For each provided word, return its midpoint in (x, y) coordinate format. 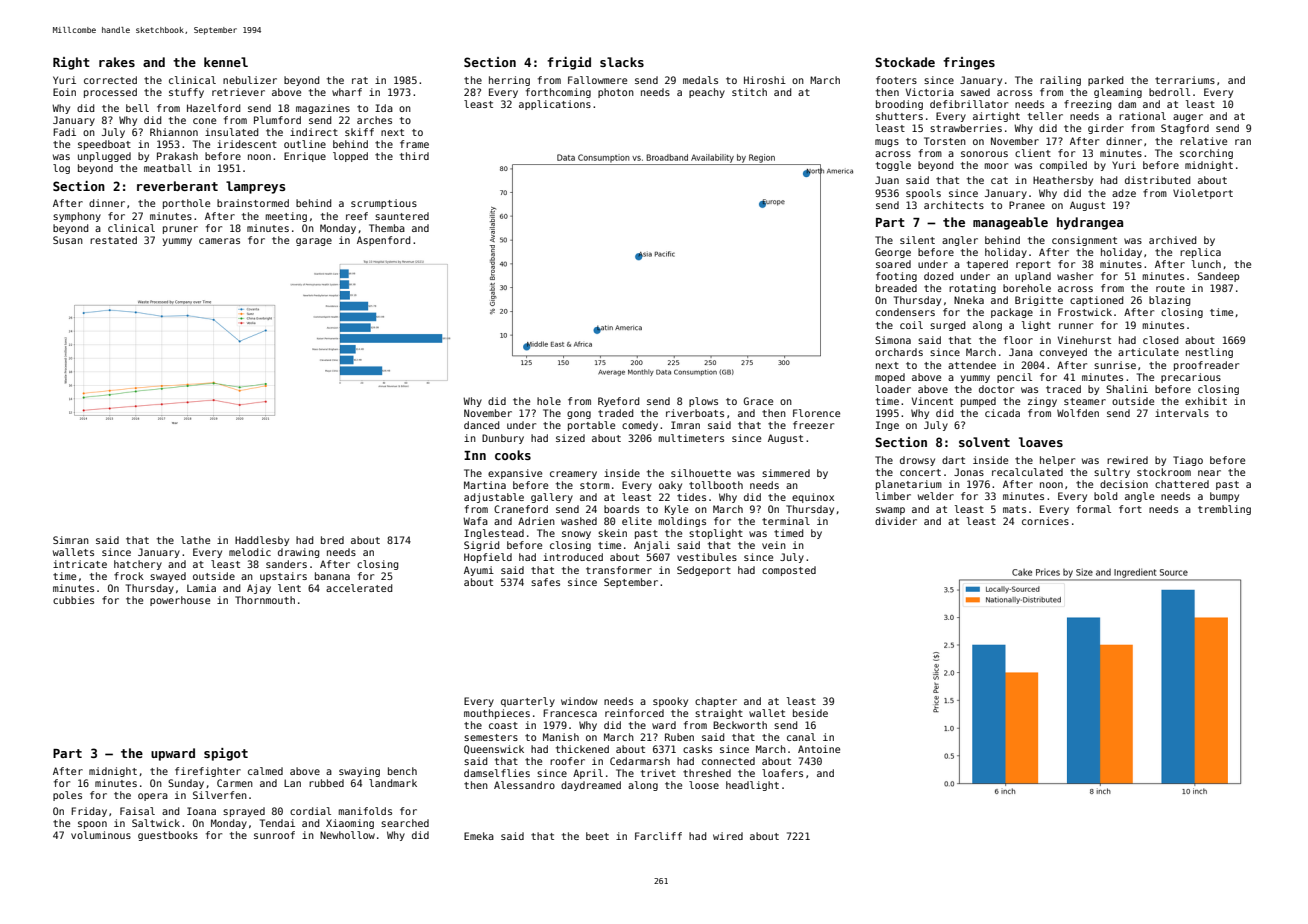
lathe (195, 540)
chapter (716, 702)
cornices (1045, 521)
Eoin (64, 92)
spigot (226, 754)
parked (1105, 81)
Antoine (819, 749)
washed (579, 521)
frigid (569, 63)
